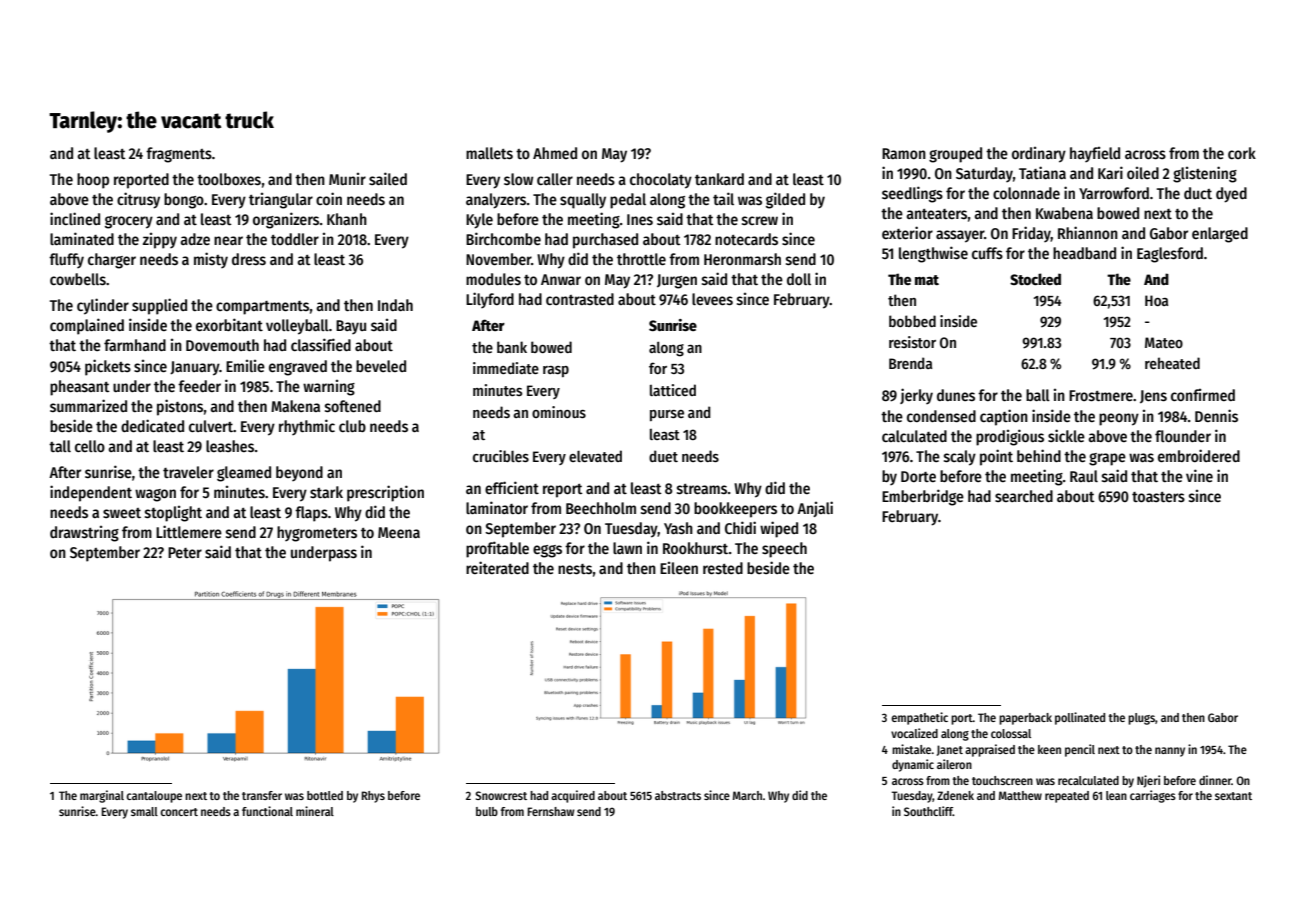 Image resolution: width=1308 pixels, height=924 pixels. Describe the element at coordinates (1095, 154) in the screenshot. I see `hayfield` at that location.
